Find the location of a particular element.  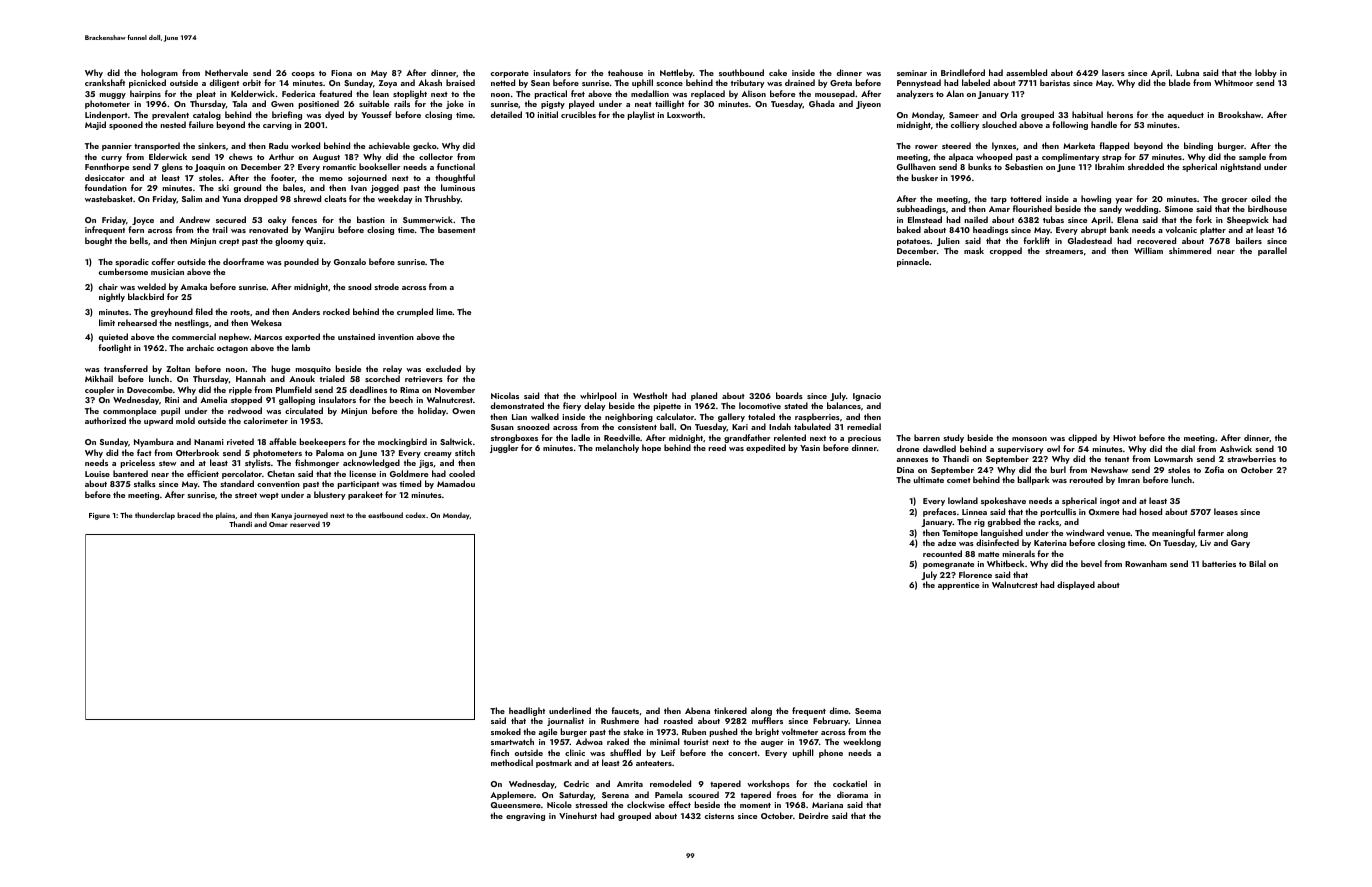

codex is located at coordinates (415, 515).
